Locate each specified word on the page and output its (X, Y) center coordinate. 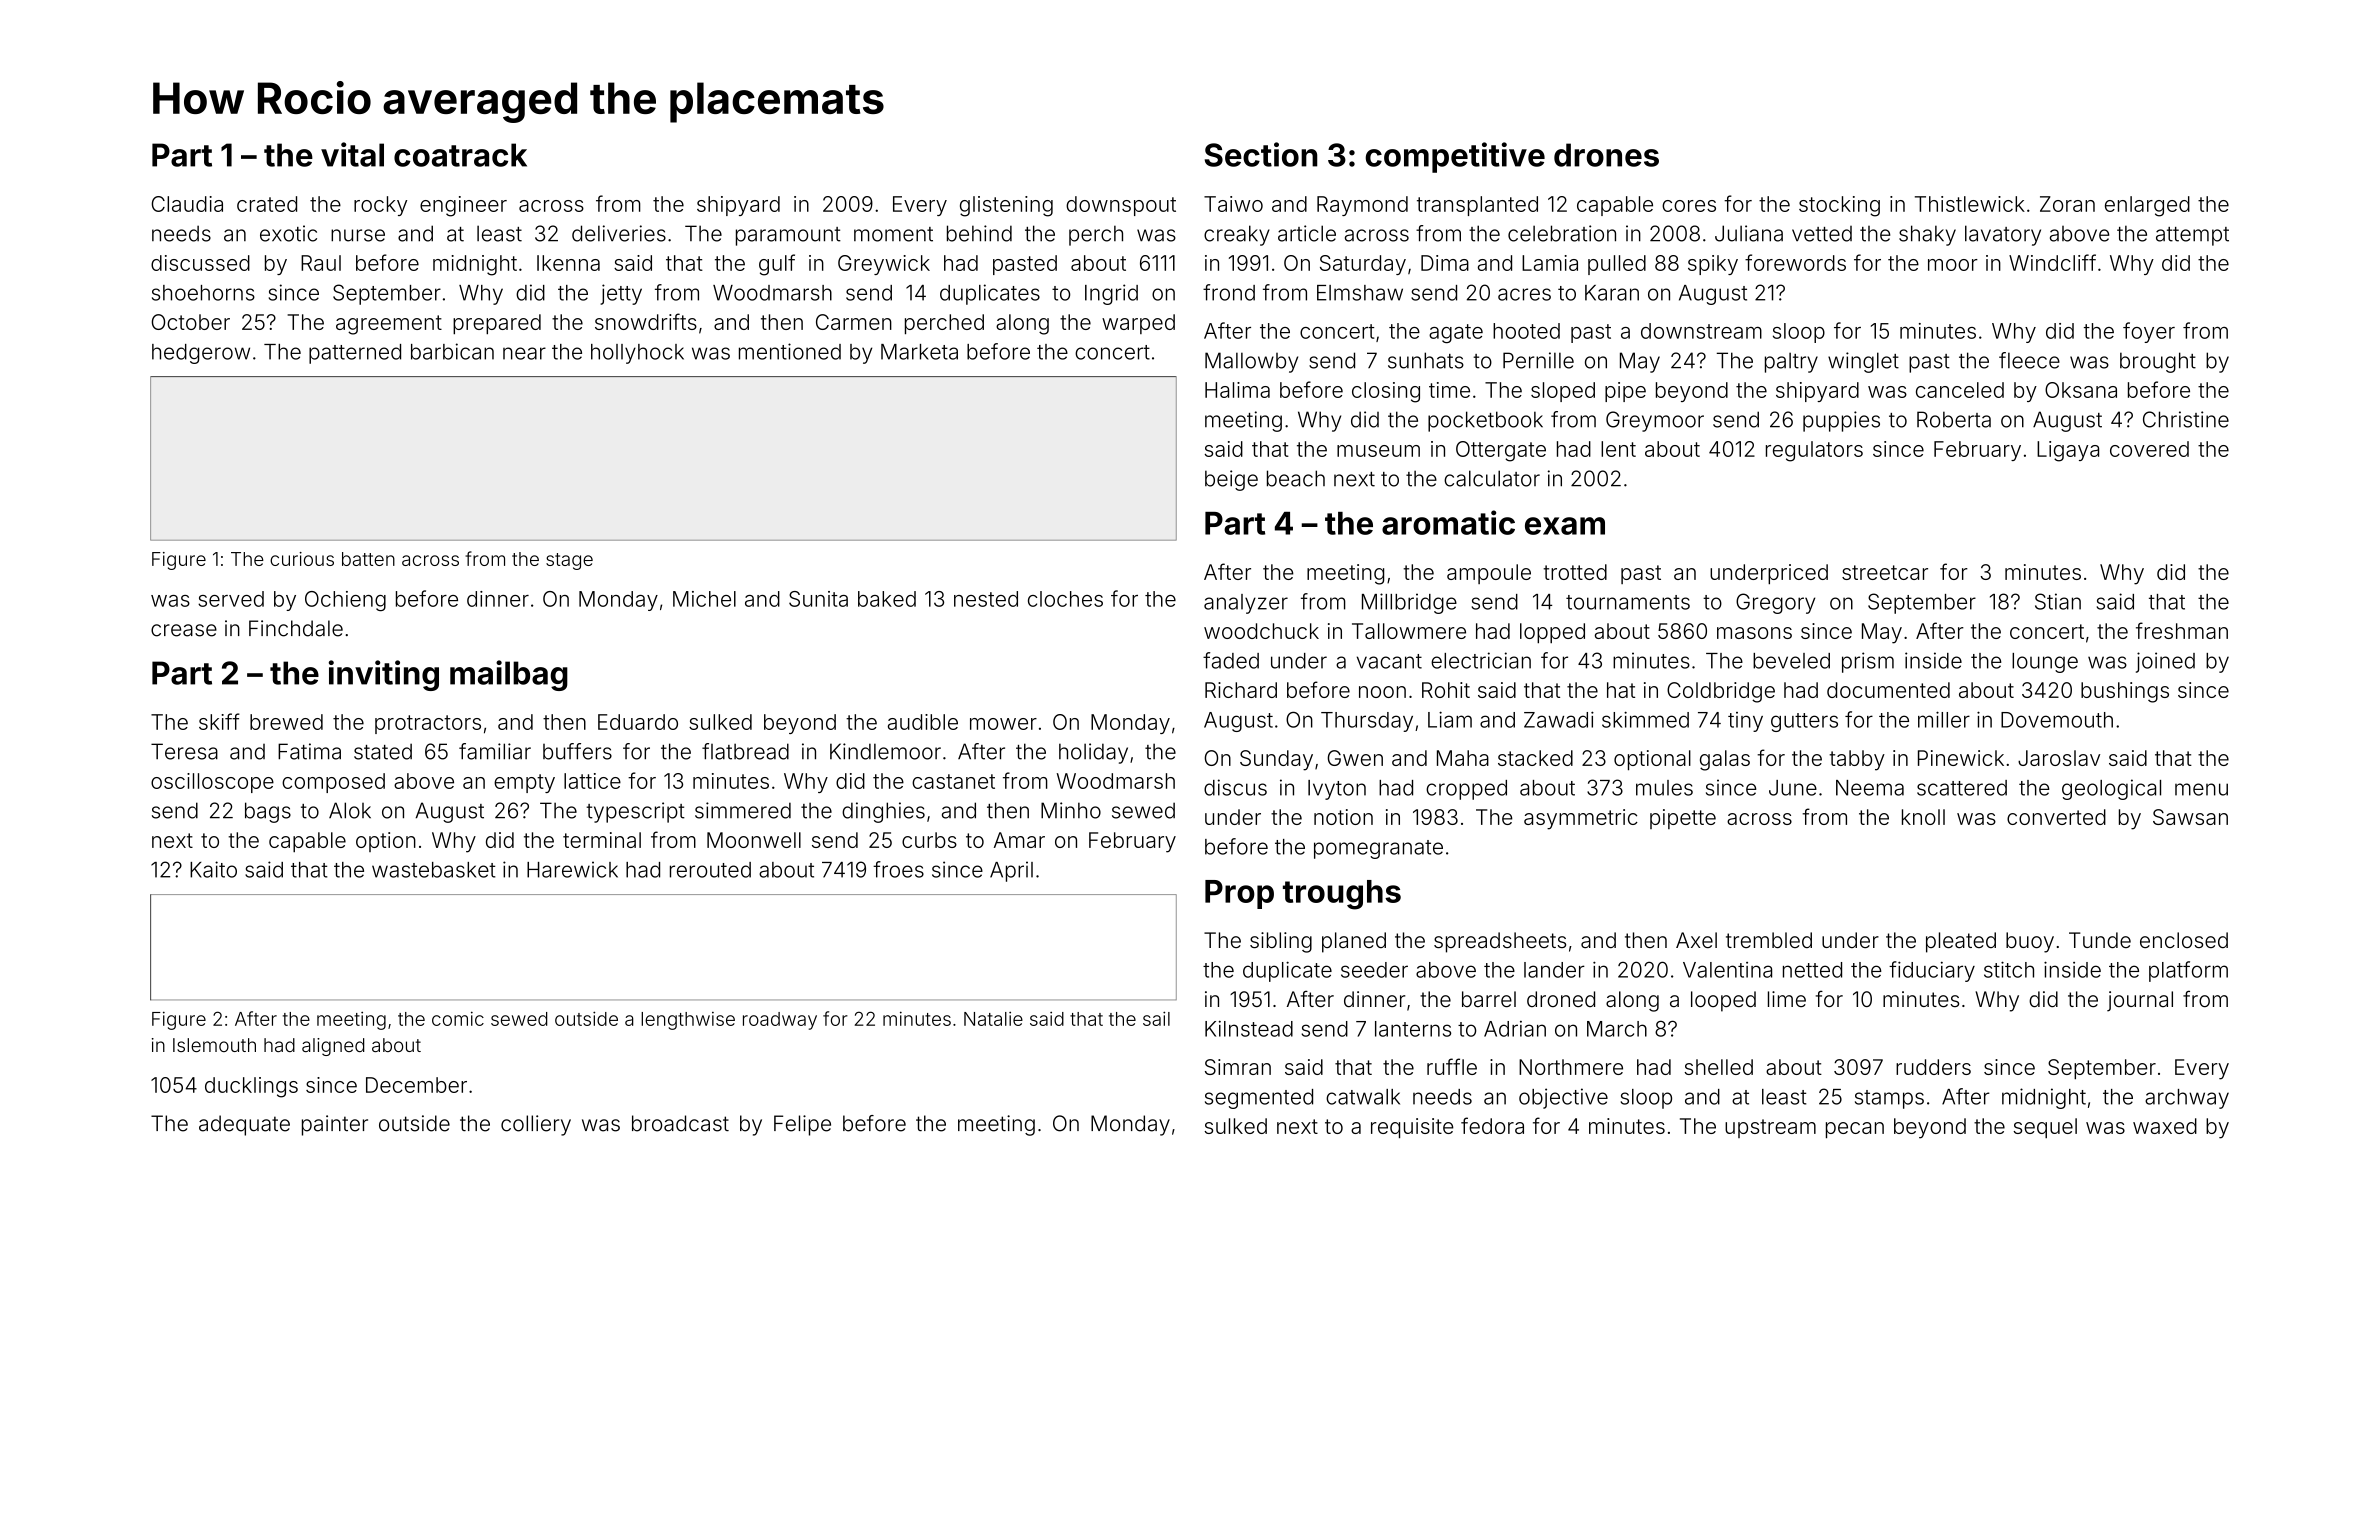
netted (1812, 970)
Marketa (919, 352)
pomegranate (1378, 849)
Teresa (184, 751)
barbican (452, 351)
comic (458, 1018)
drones (1606, 155)
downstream (1701, 331)
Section (1261, 154)
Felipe (802, 1125)
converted (2056, 817)
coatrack (460, 155)
